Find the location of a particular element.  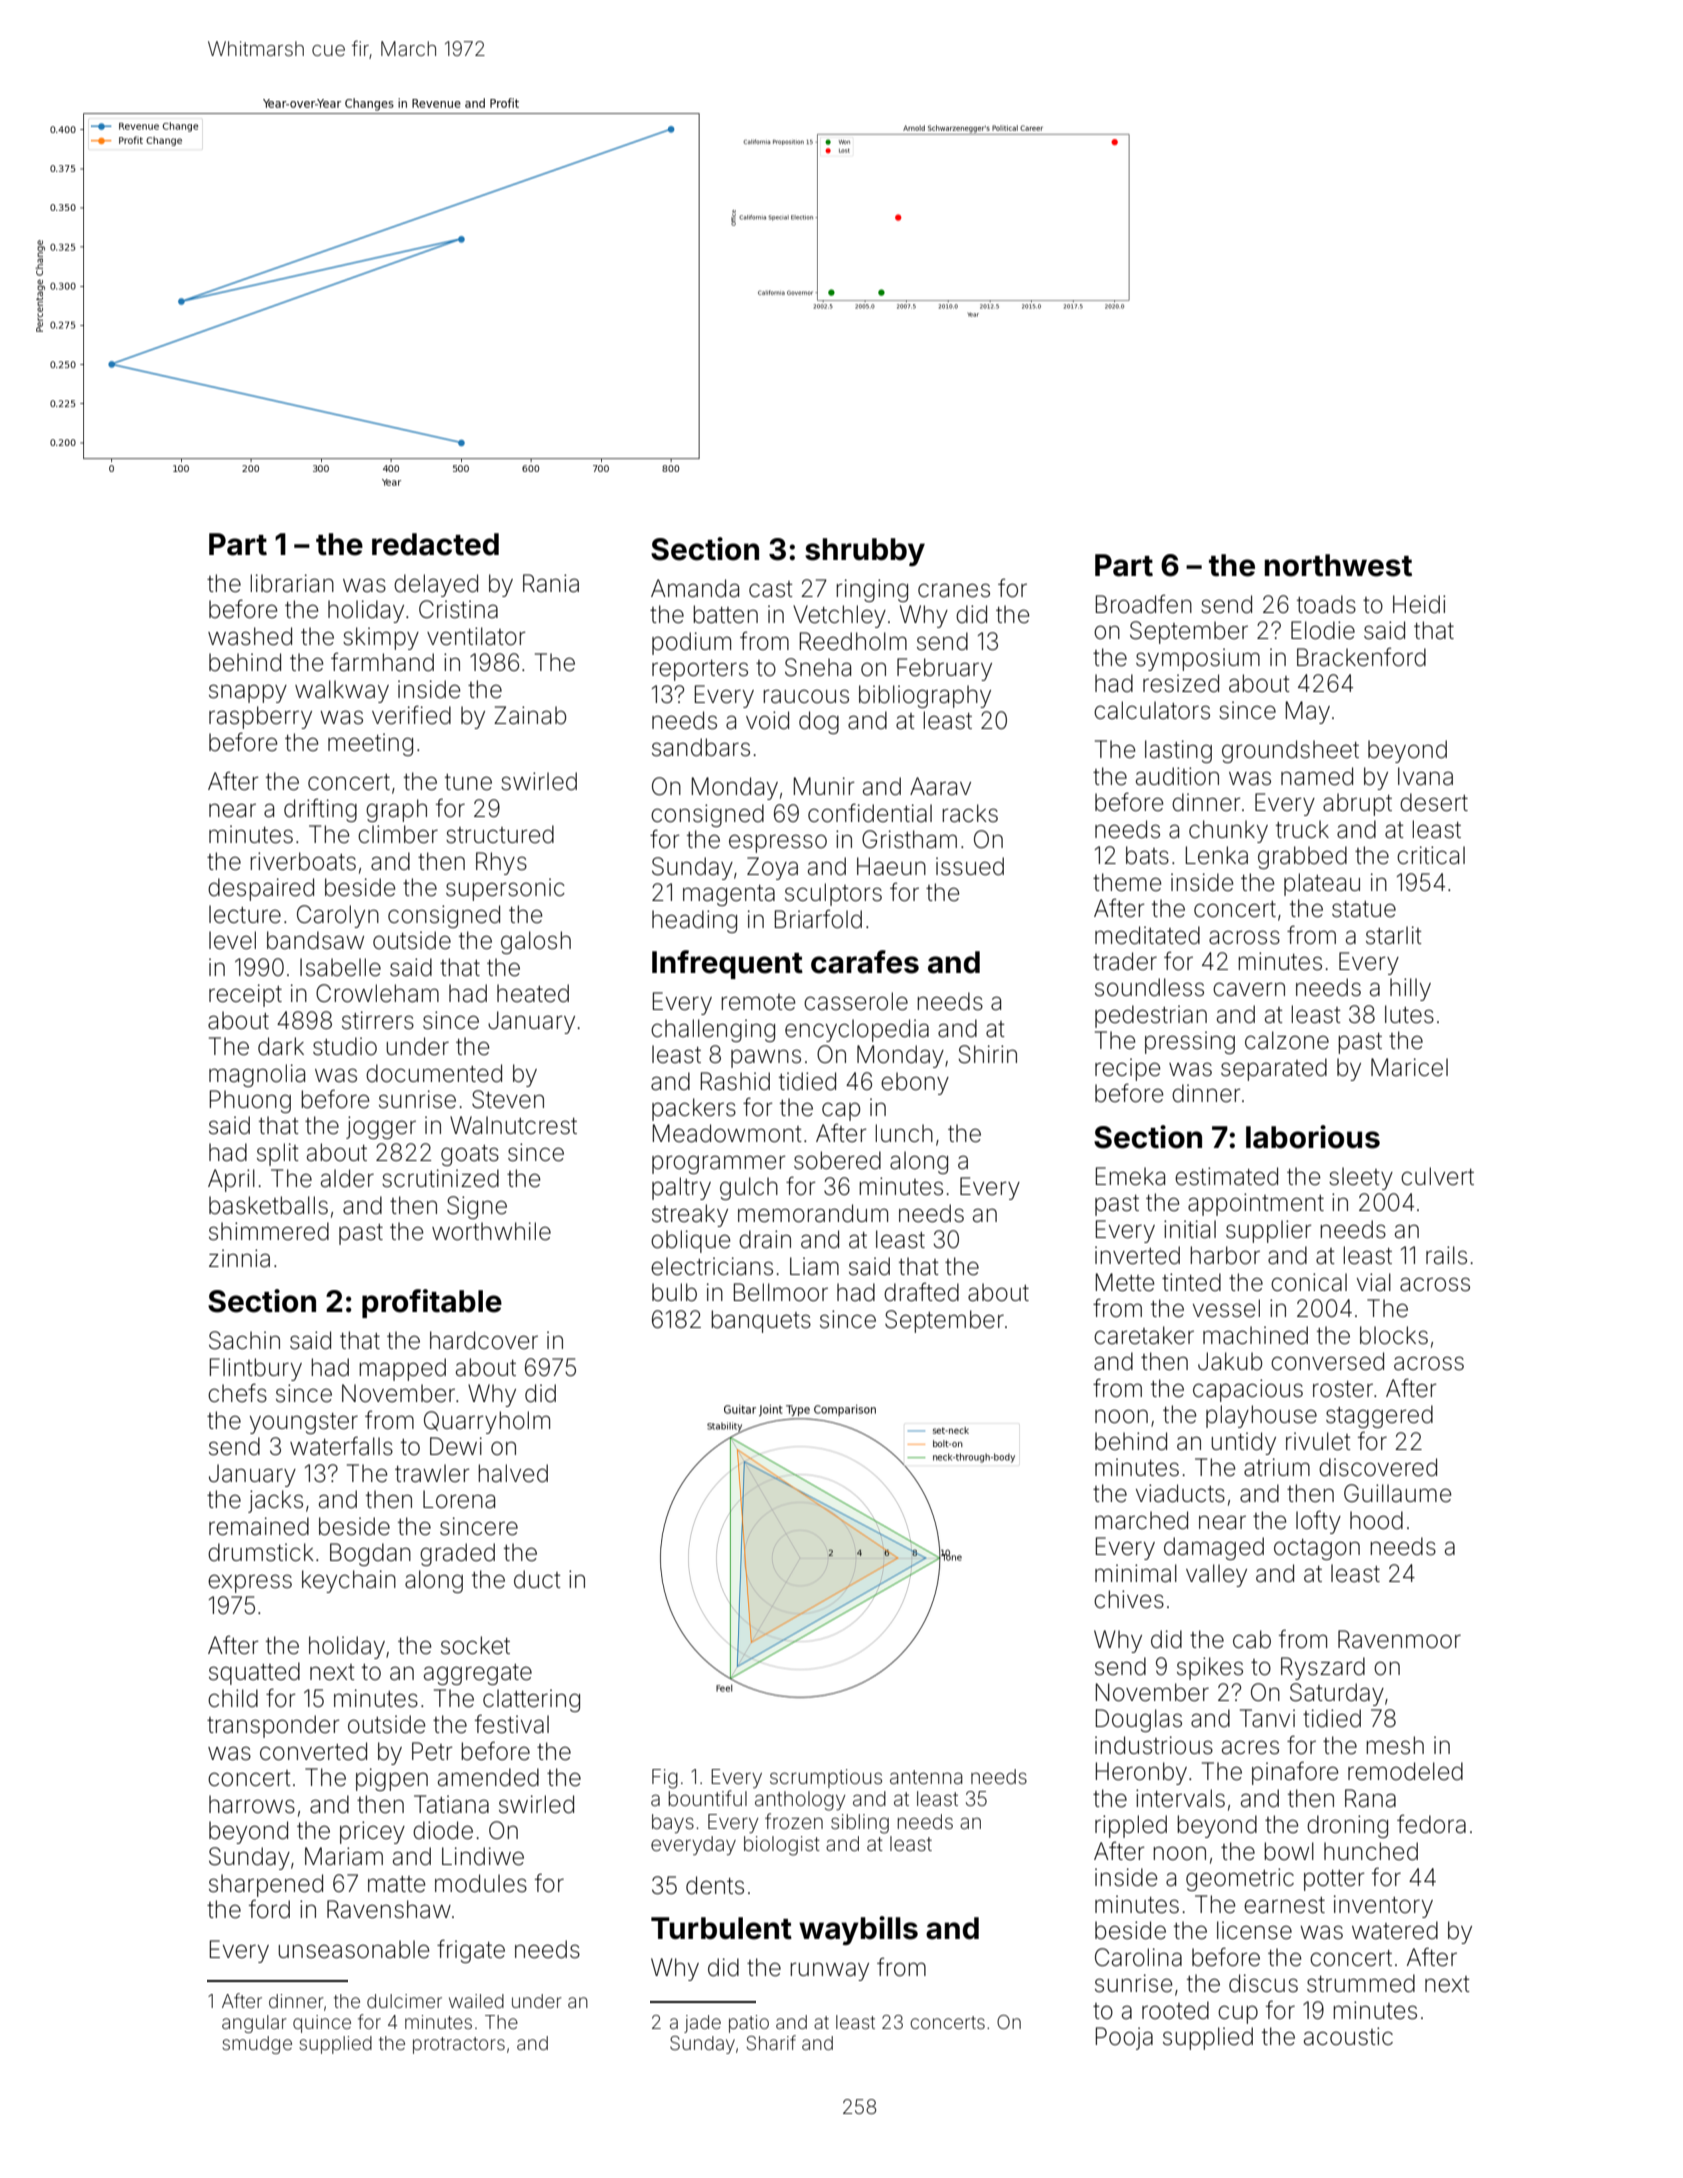

Bogdan is located at coordinates (370, 1554).
